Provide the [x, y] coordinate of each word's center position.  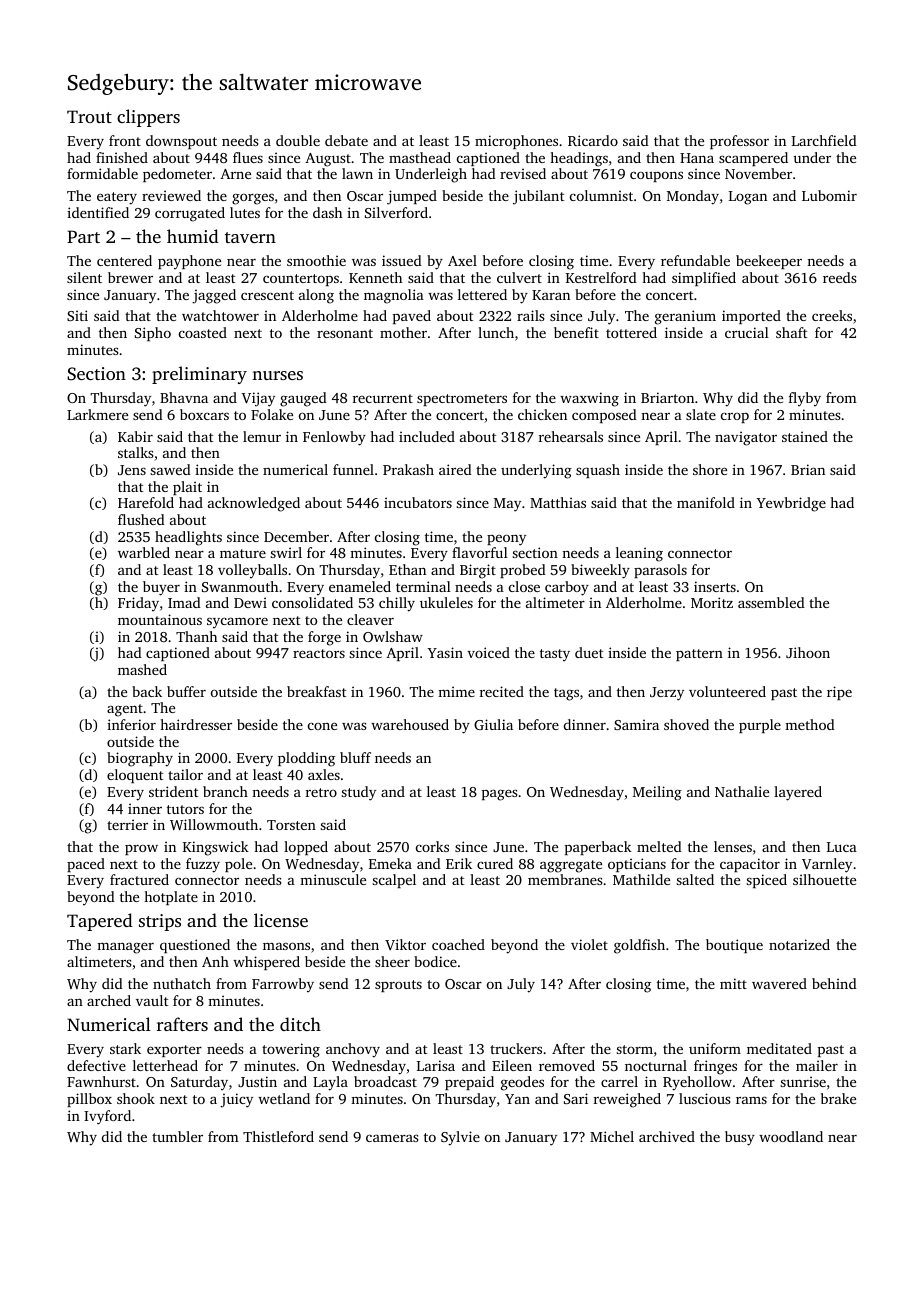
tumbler [177, 1136]
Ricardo [593, 140]
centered [124, 260]
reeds [840, 277]
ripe [839, 693]
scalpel [394, 881]
